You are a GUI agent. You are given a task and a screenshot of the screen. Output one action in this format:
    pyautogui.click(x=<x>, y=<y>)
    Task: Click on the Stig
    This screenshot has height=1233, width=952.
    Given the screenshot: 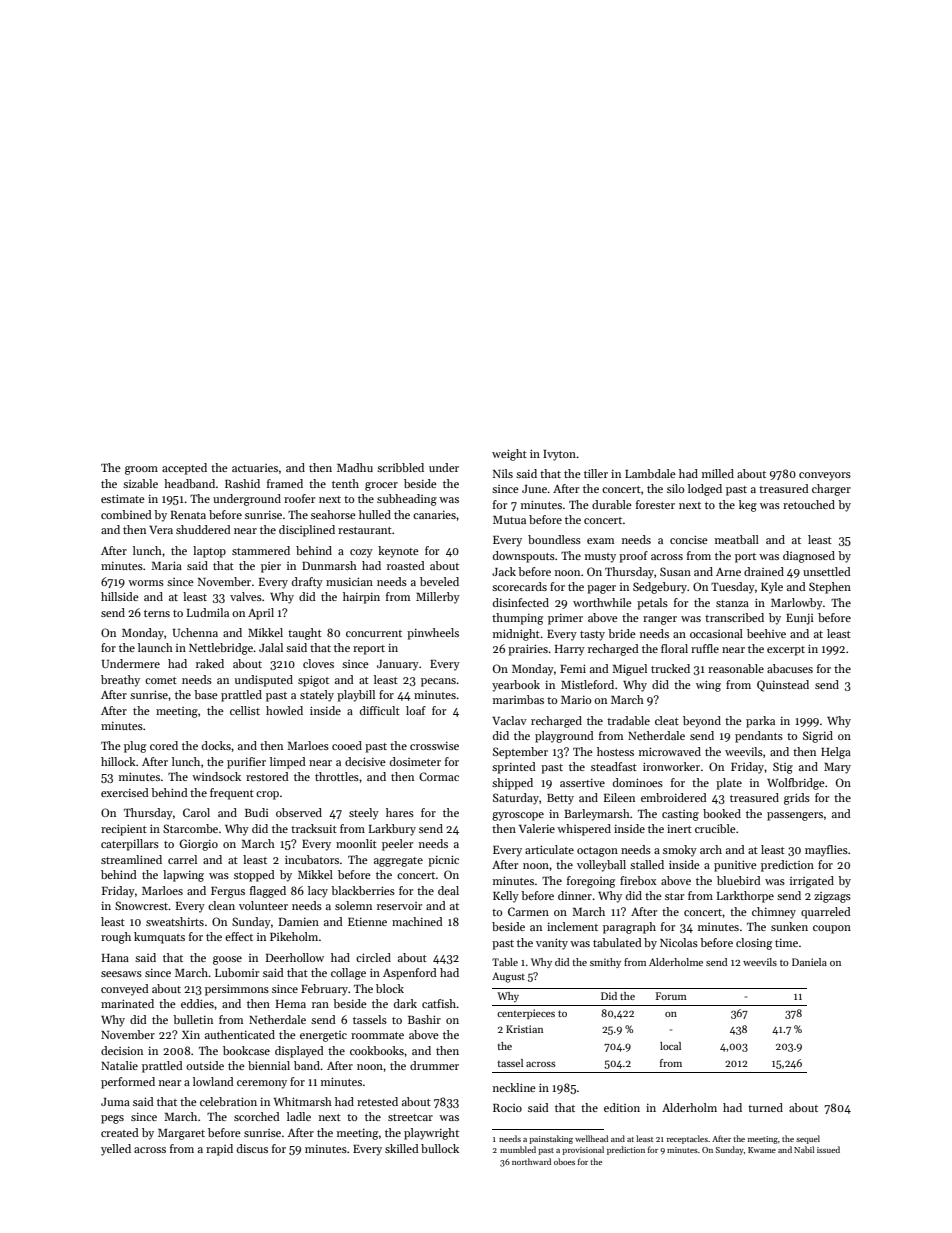 What is the action you would take?
    pyautogui.click(x=783, y=768)
